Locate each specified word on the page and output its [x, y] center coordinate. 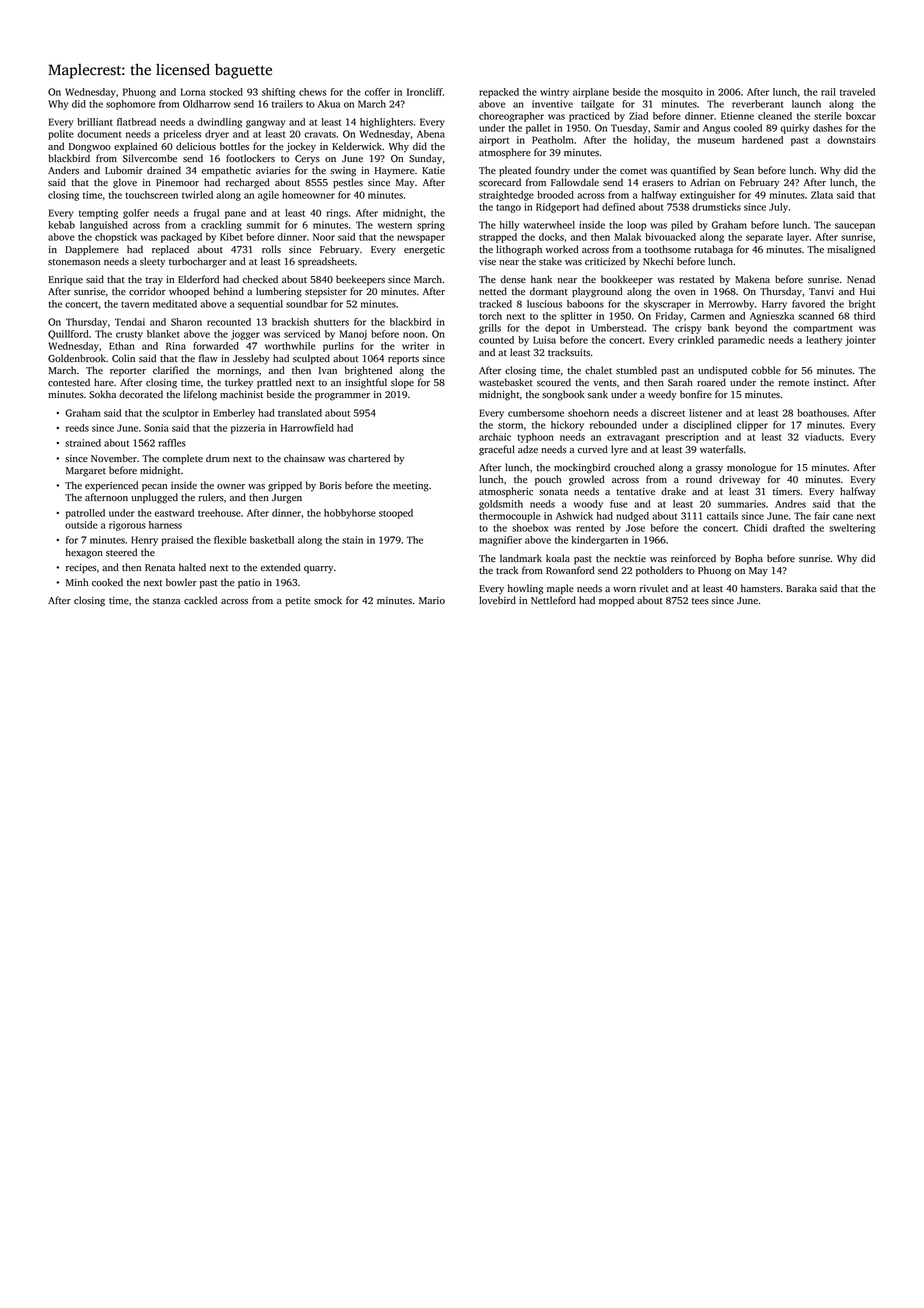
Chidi [755, 528]
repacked [499, 93]
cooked [107, 582]
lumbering [279, 292]
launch [806, 104]
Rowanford [570, 570]
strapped [498, 238]
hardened [762, 140]
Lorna [193, 92]
